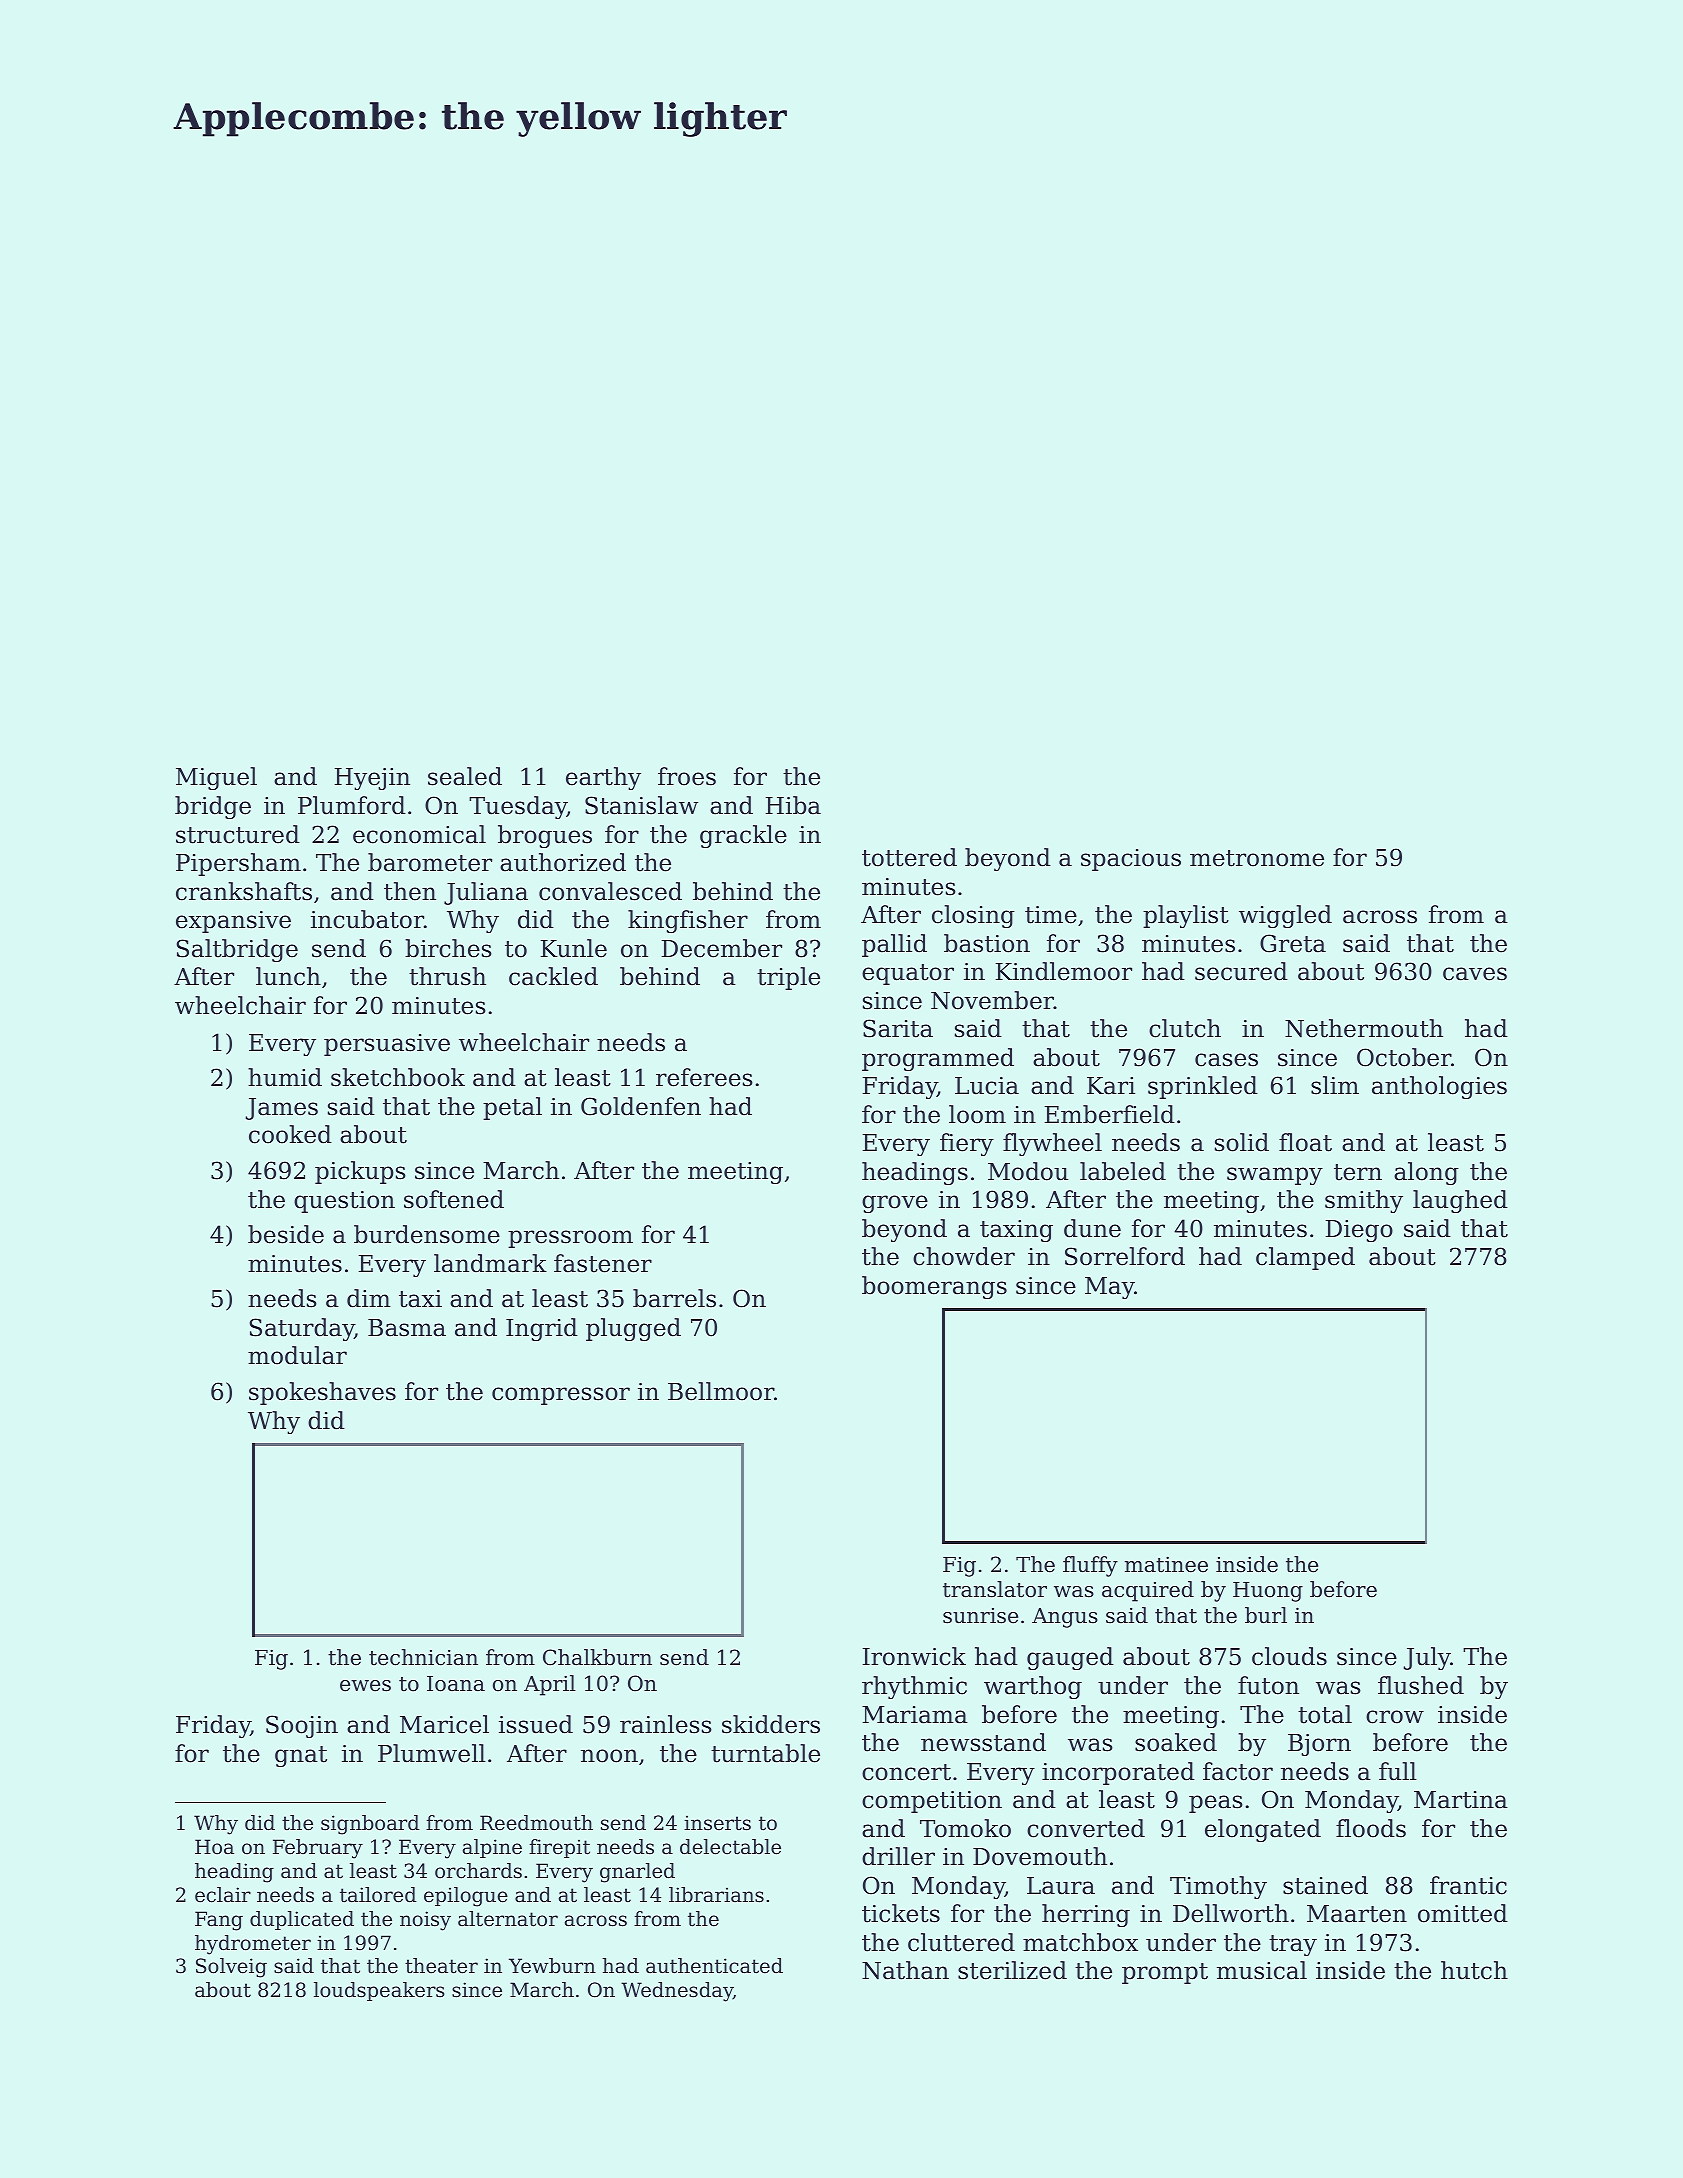  Describe the element at coordinates (1285, 916) in the image. I see `wiggled` at that location.
